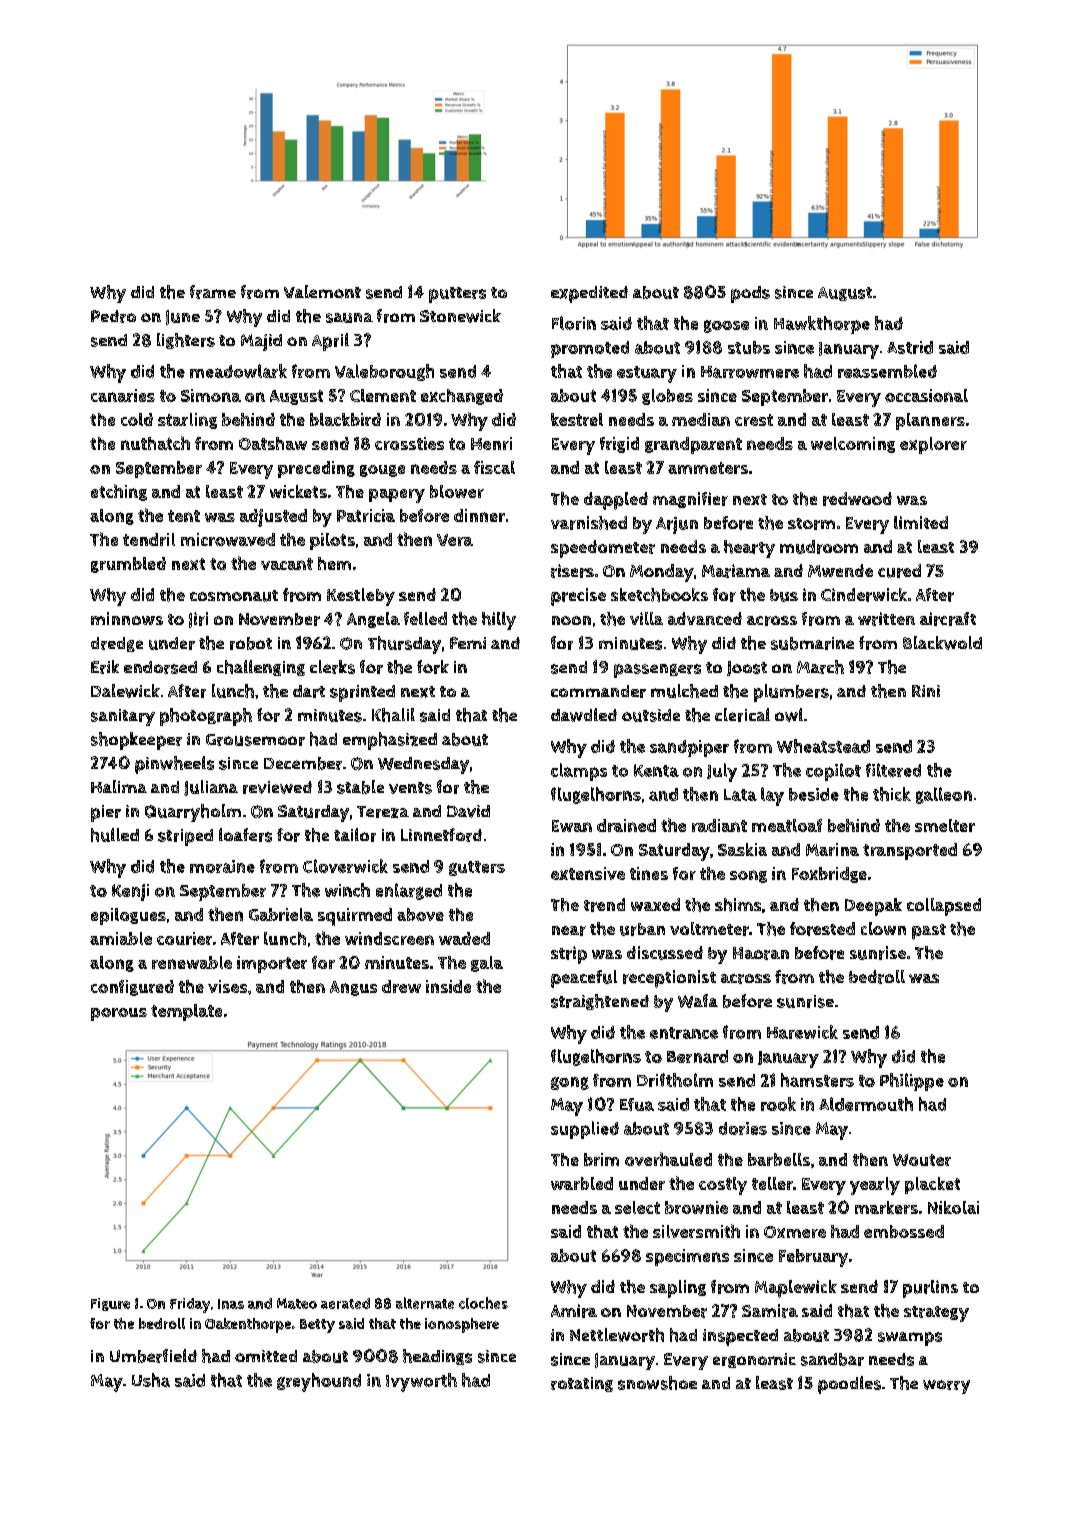 This screenshot has width=1075, height=1521. Describe the element at coordinates (319, 1382) in the screenshot. I see `greyhound` at that location.
